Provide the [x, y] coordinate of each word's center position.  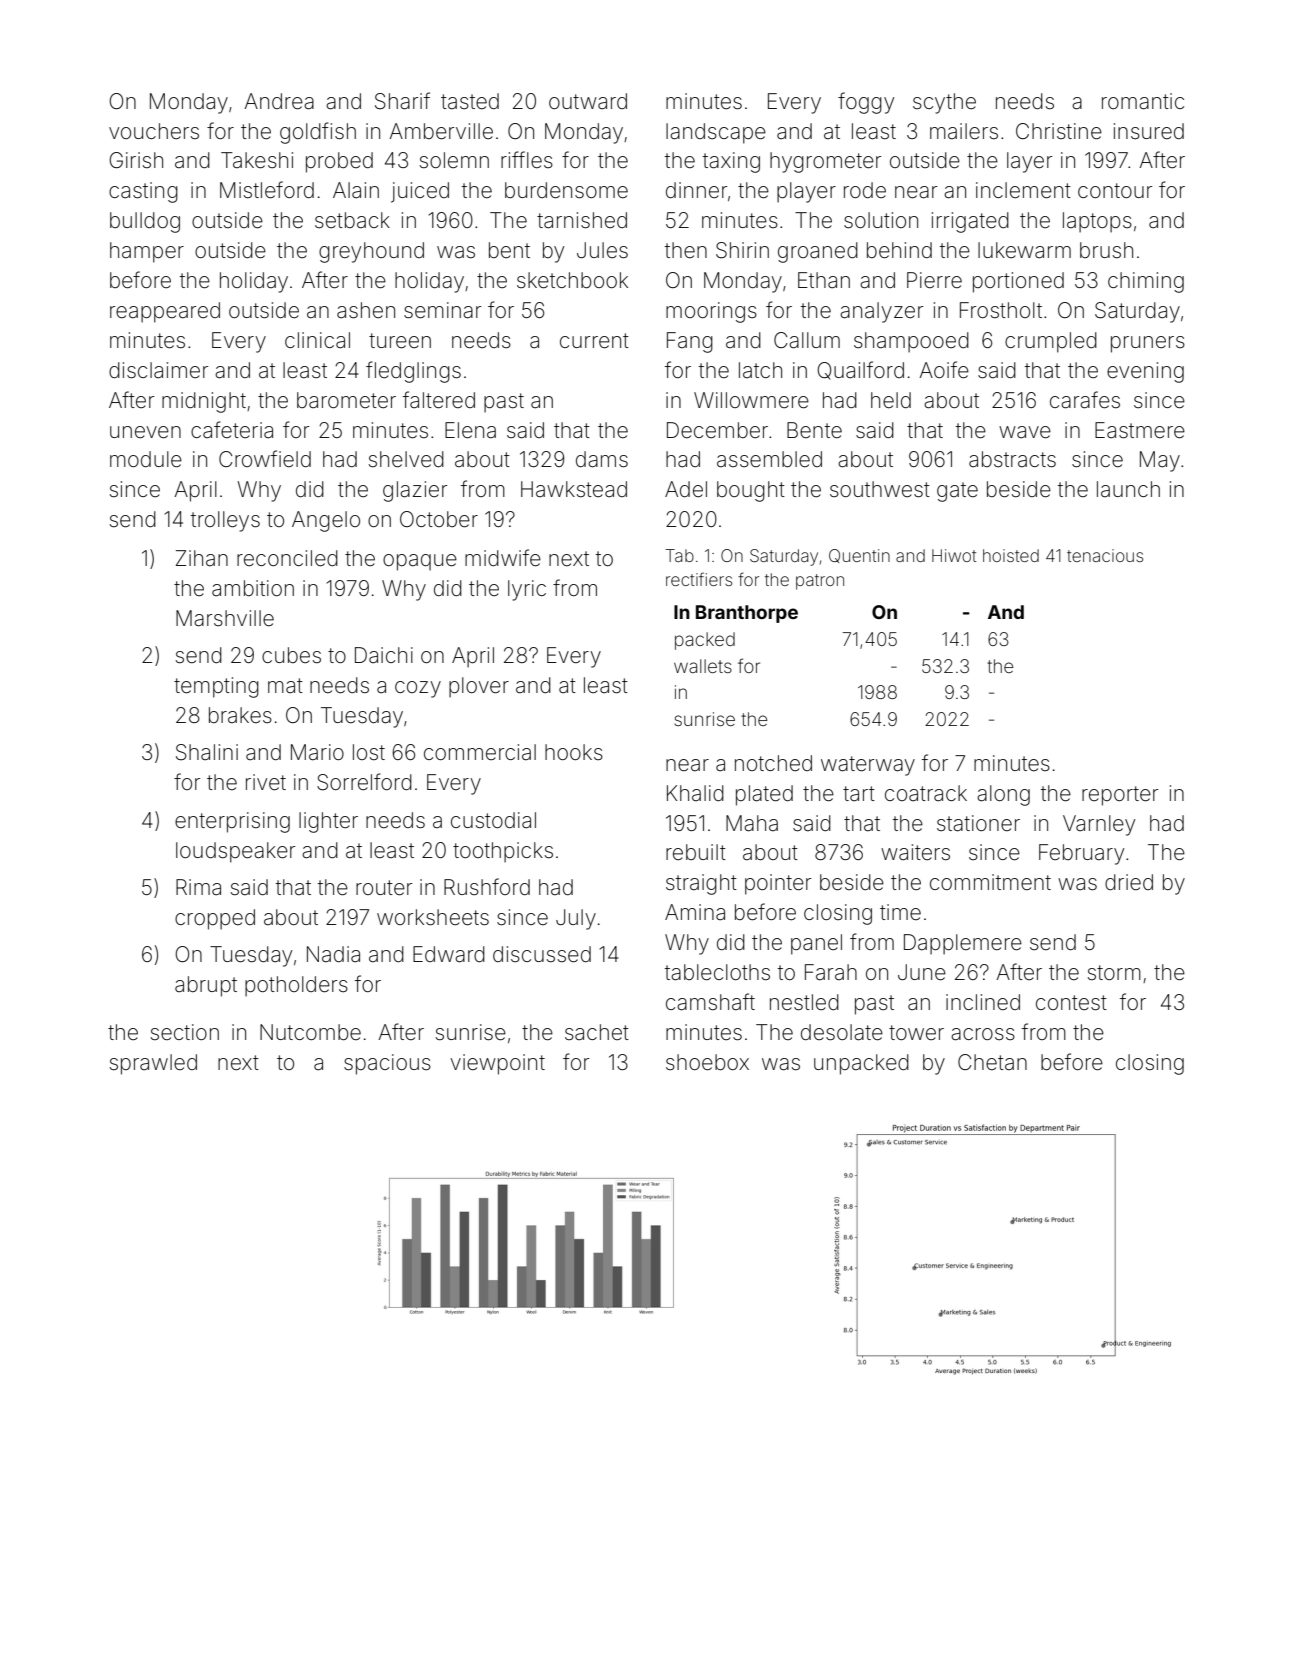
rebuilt [696, 852]
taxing [731, 162]
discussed [542, 954]
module [146, 459]
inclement [1023, 190]
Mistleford [267, 190]
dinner [696, 190]
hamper [147, 252]
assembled [769, 459]
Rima [198, 887]
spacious [387, 1064]
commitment [990, 882]
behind [899, 250]
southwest [880, 489]
